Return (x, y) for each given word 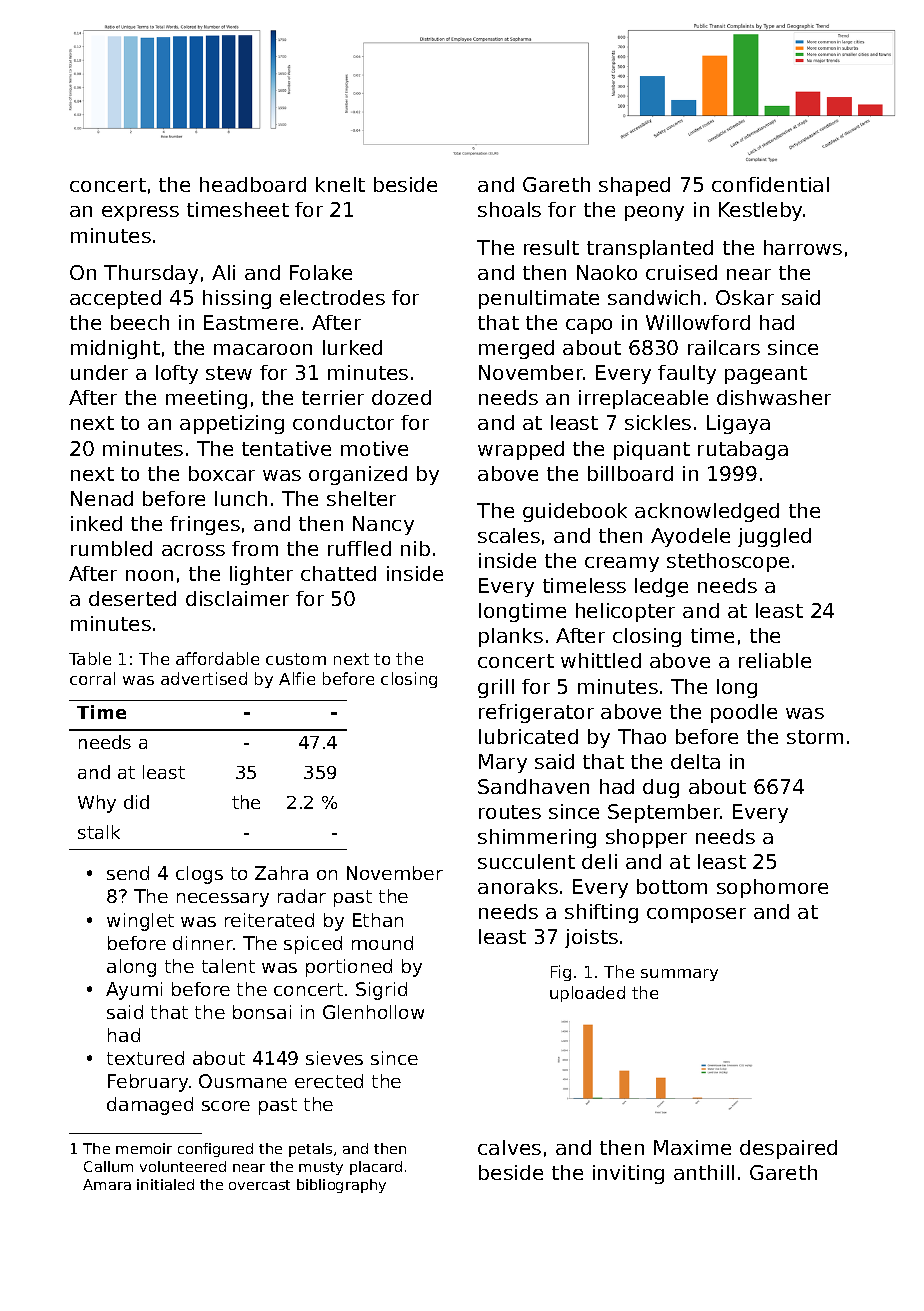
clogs (199, 875)
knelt (340, 184)
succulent (526, 861)
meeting (206, 399)
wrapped (521, 450)
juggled (774, 537)
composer (696, 915)
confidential (770, 184)
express (140, 213)
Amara (107, 1184)
